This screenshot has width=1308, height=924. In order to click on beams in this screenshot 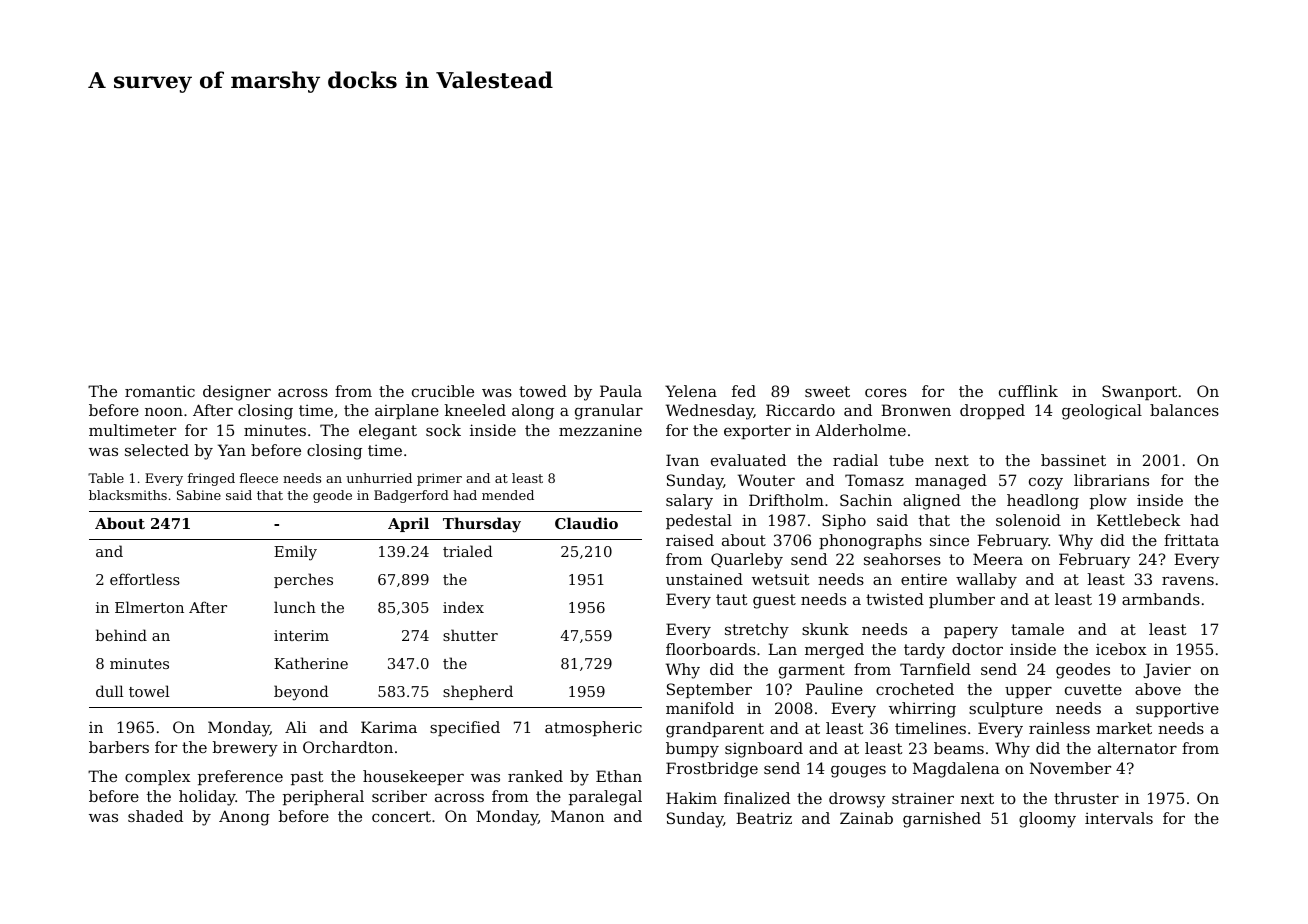, I will do `click(959, 748)`.
